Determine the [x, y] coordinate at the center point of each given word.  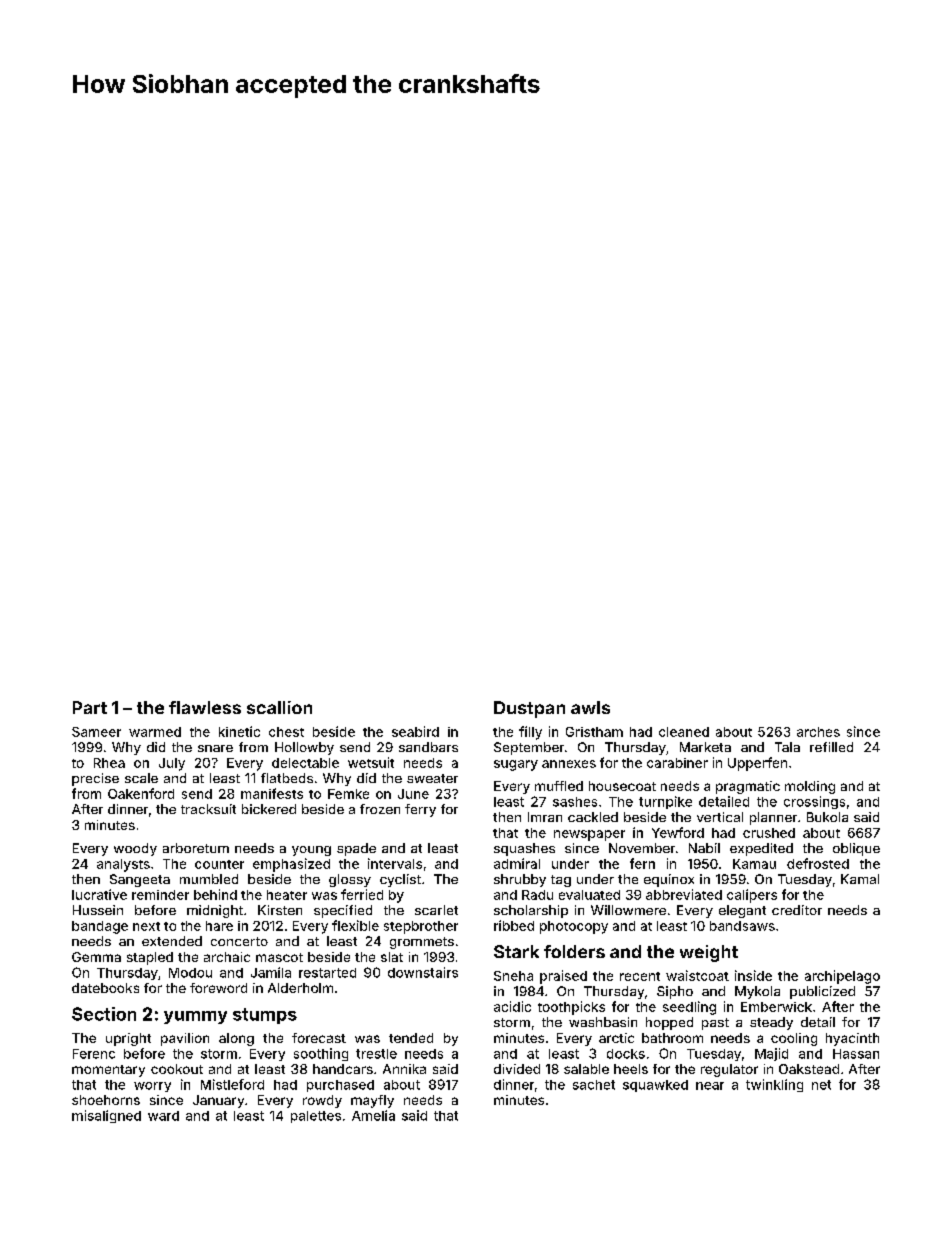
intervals [395, 863]
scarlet [436, 910]
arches [818, 732]
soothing [321, 1054]
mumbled [209, 879]
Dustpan [529, 709]
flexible [355, 925]
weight [709, 953]
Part [90, 707]
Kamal [860, 879]
